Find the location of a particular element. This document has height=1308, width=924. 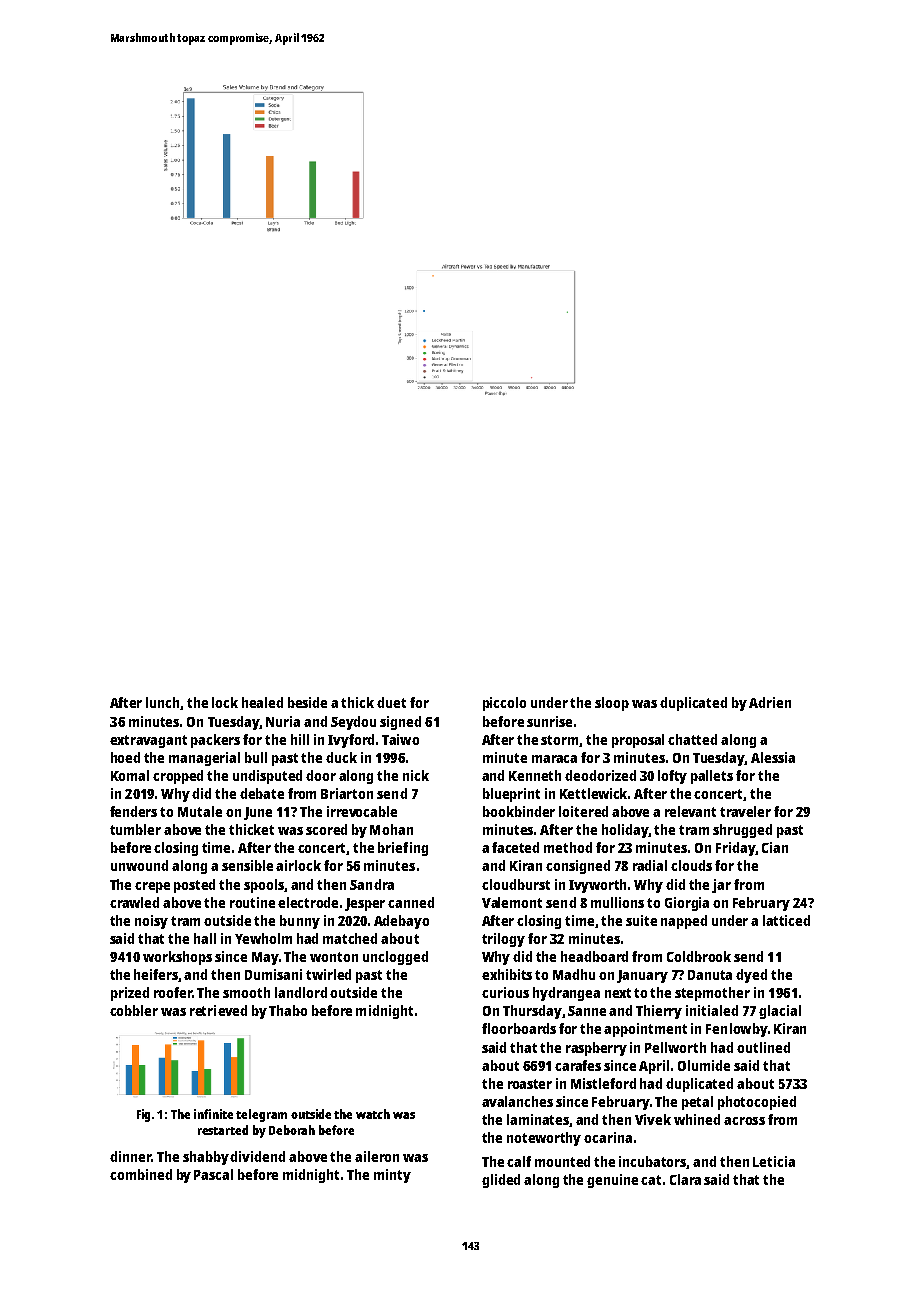

jar is located at coordinates (721, 886).
